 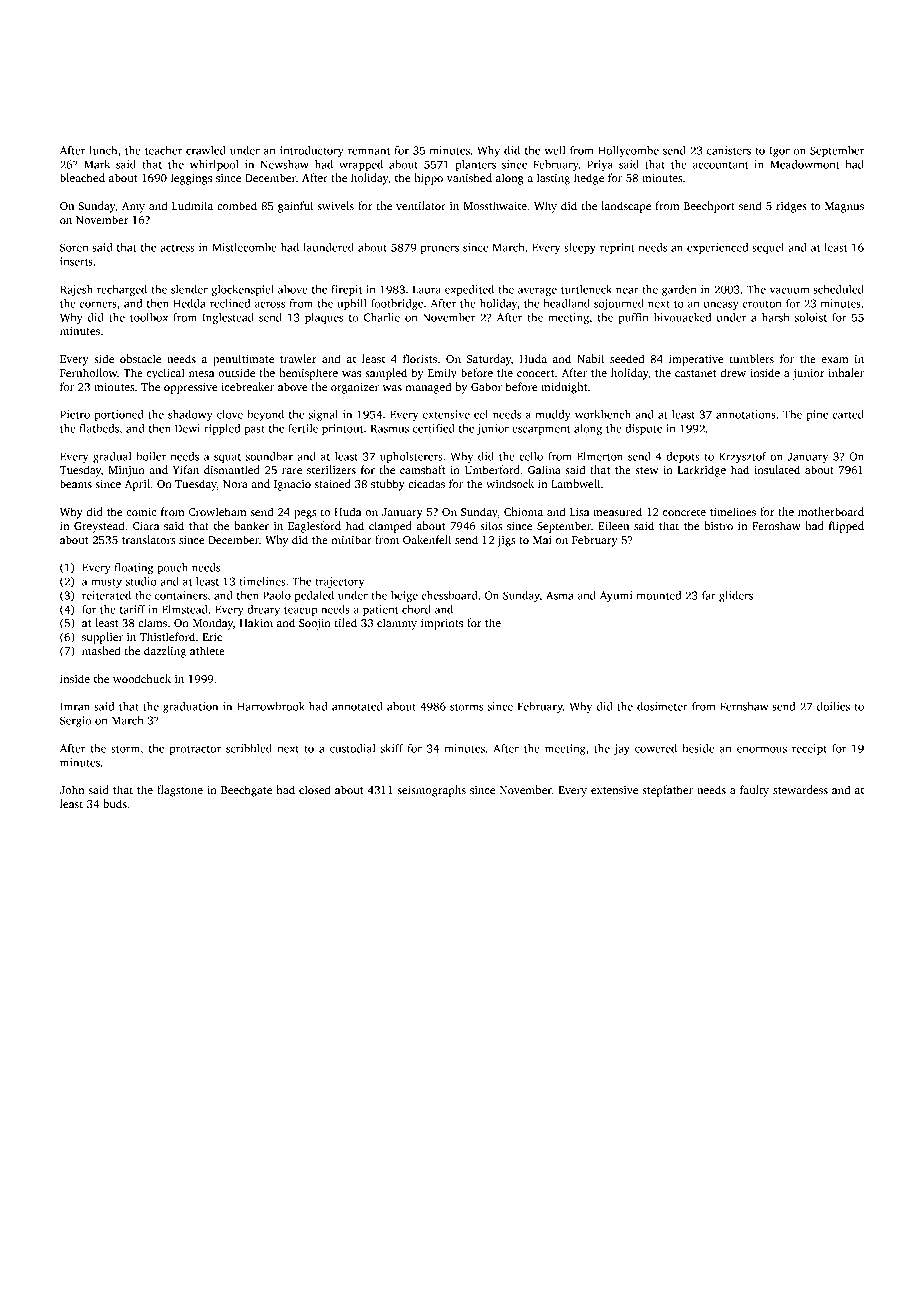 I want to click on swivels, so click(x=335, y=205).
